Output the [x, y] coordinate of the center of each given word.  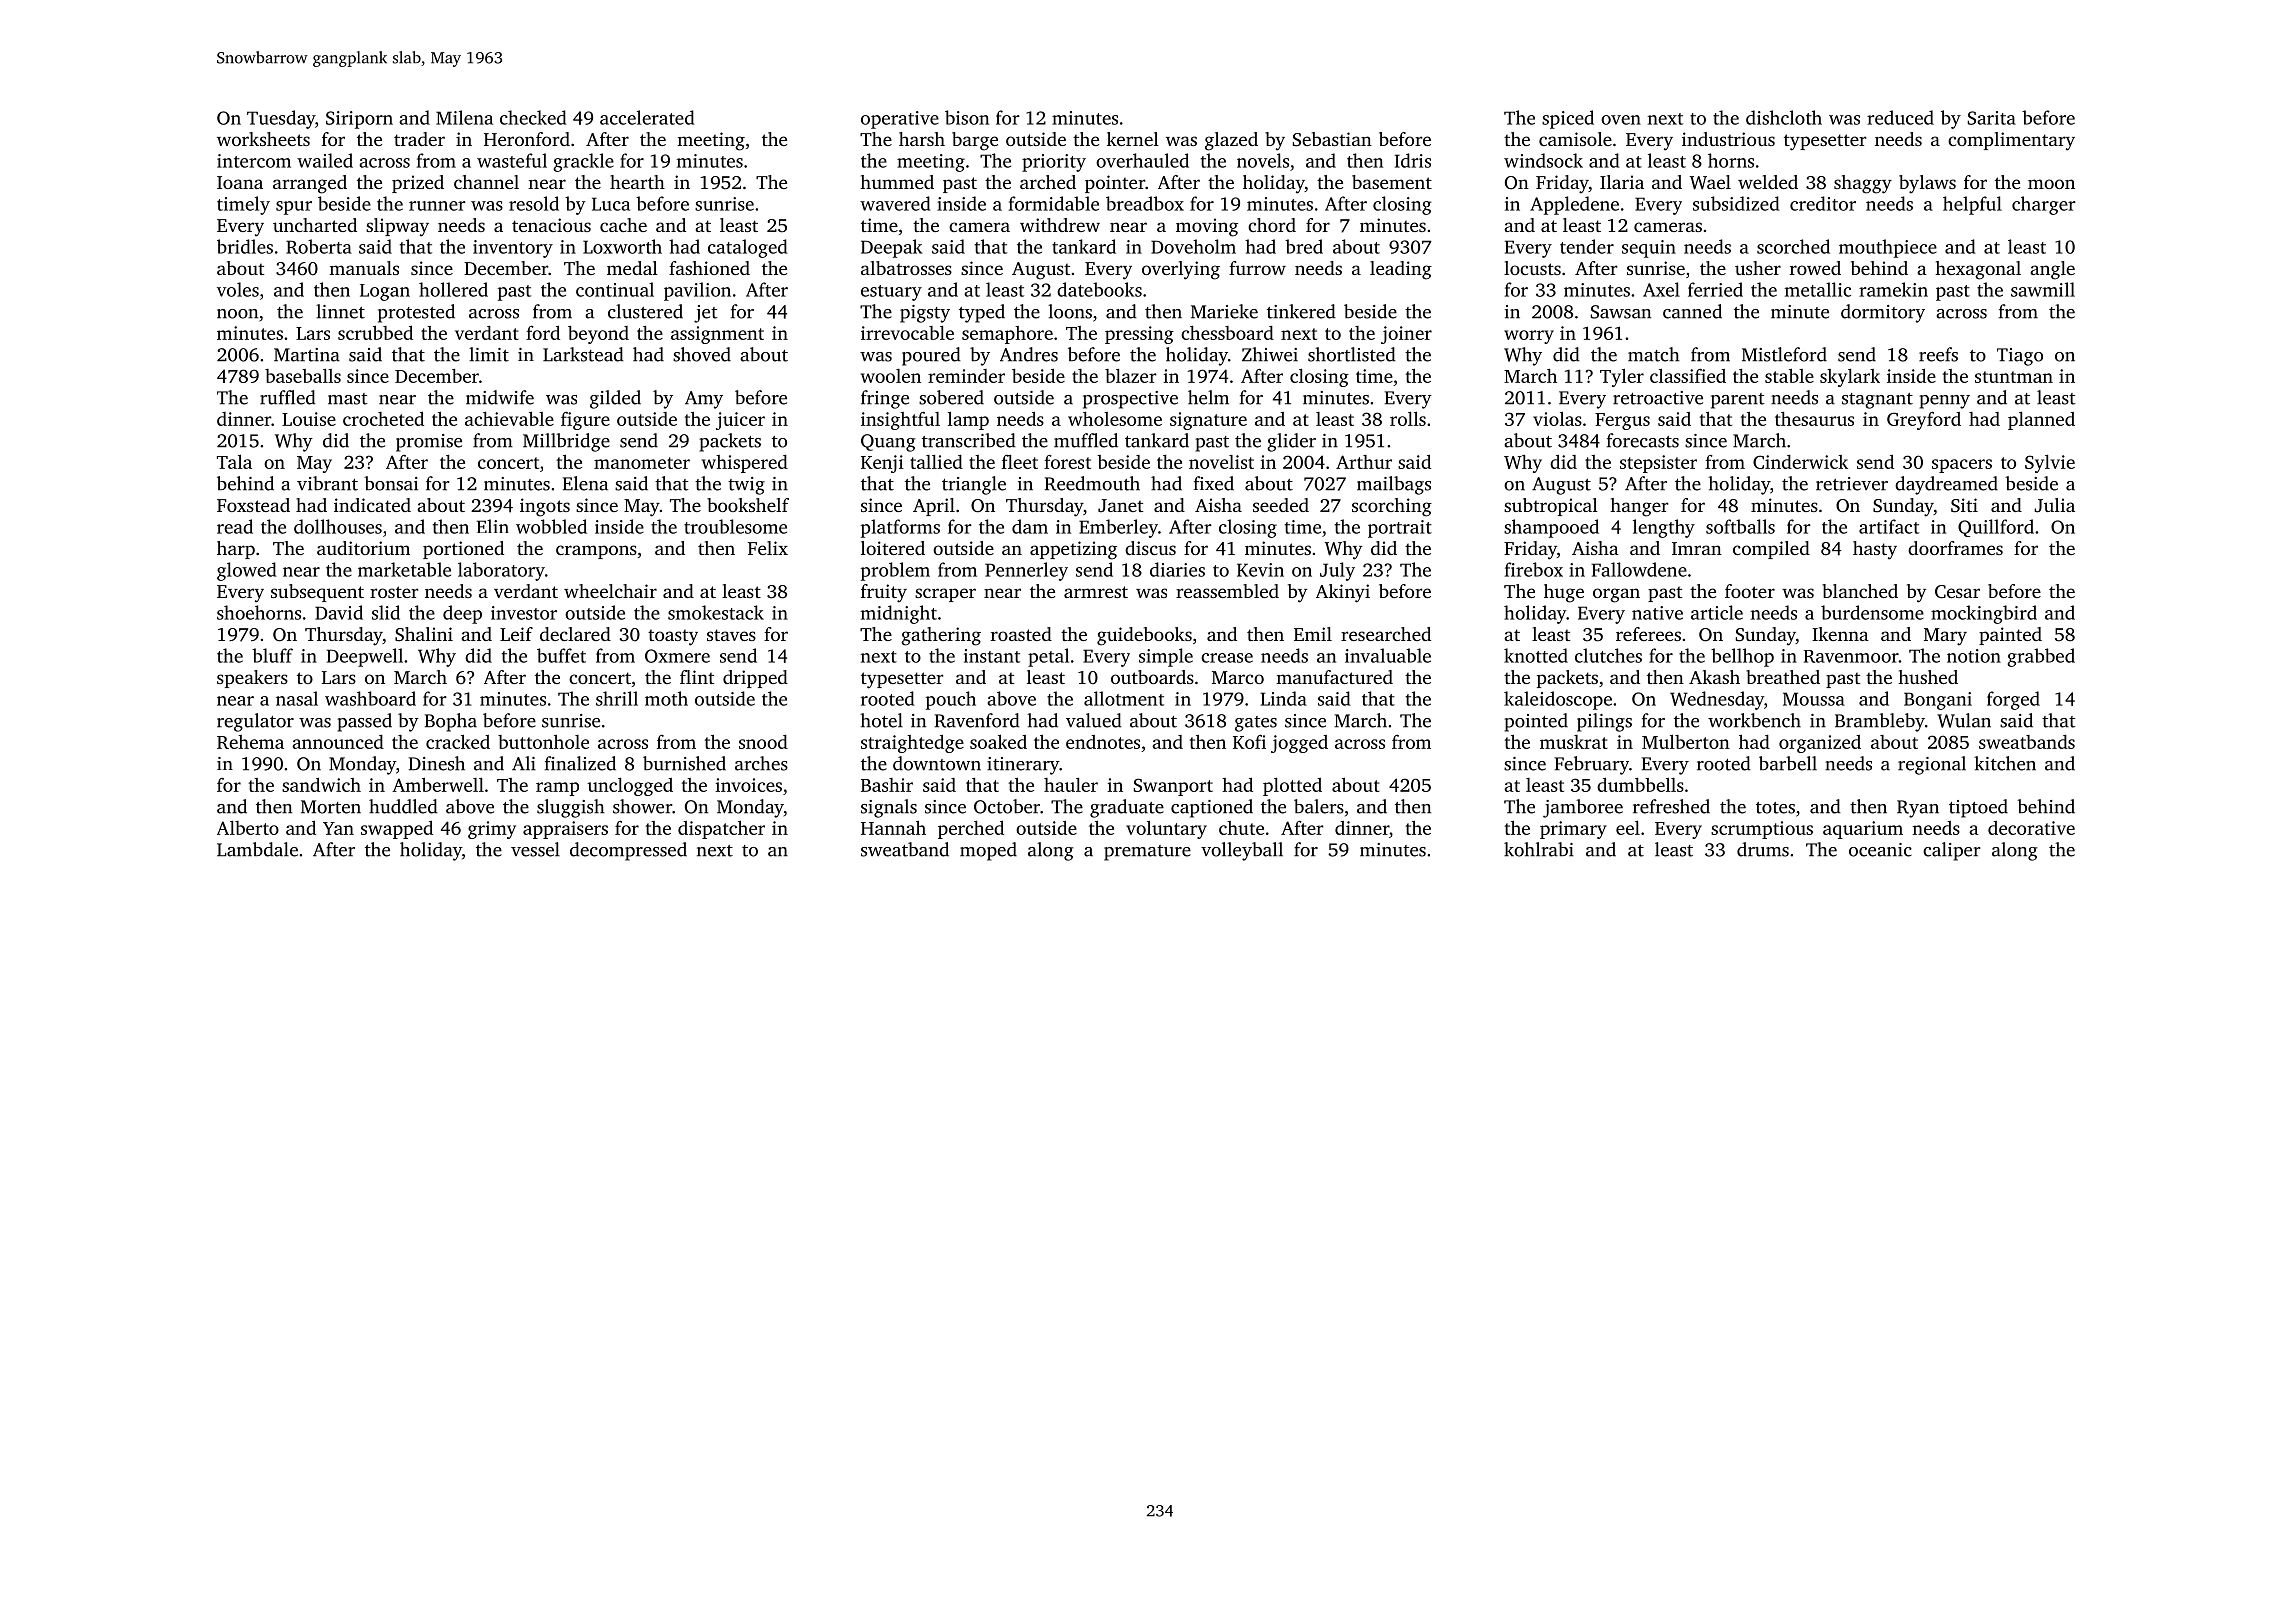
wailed [325, 160]
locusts [1532, 268]
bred [1304, 246]
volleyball [1242, 851]
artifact [1889, 526]
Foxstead [253, 505]
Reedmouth [1092, 483]
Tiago [2020, 357]
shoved [702, 354]
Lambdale [257, 849]
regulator [255, 722]
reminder [966, 376]
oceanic [1880, 850]
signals [889, 808]
